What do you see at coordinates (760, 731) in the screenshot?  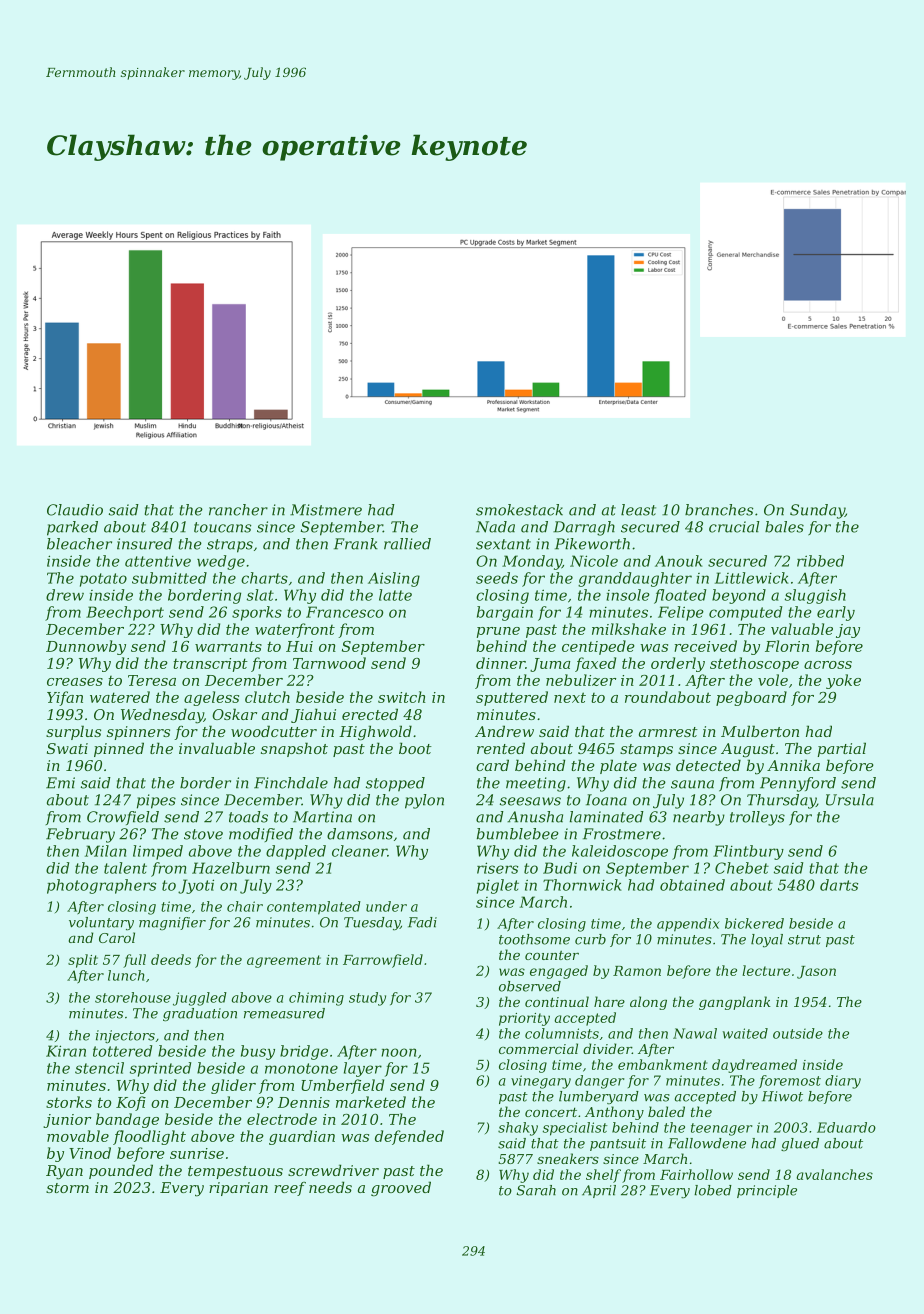 I see `Mulberton` at bounding box center [760, 731].
